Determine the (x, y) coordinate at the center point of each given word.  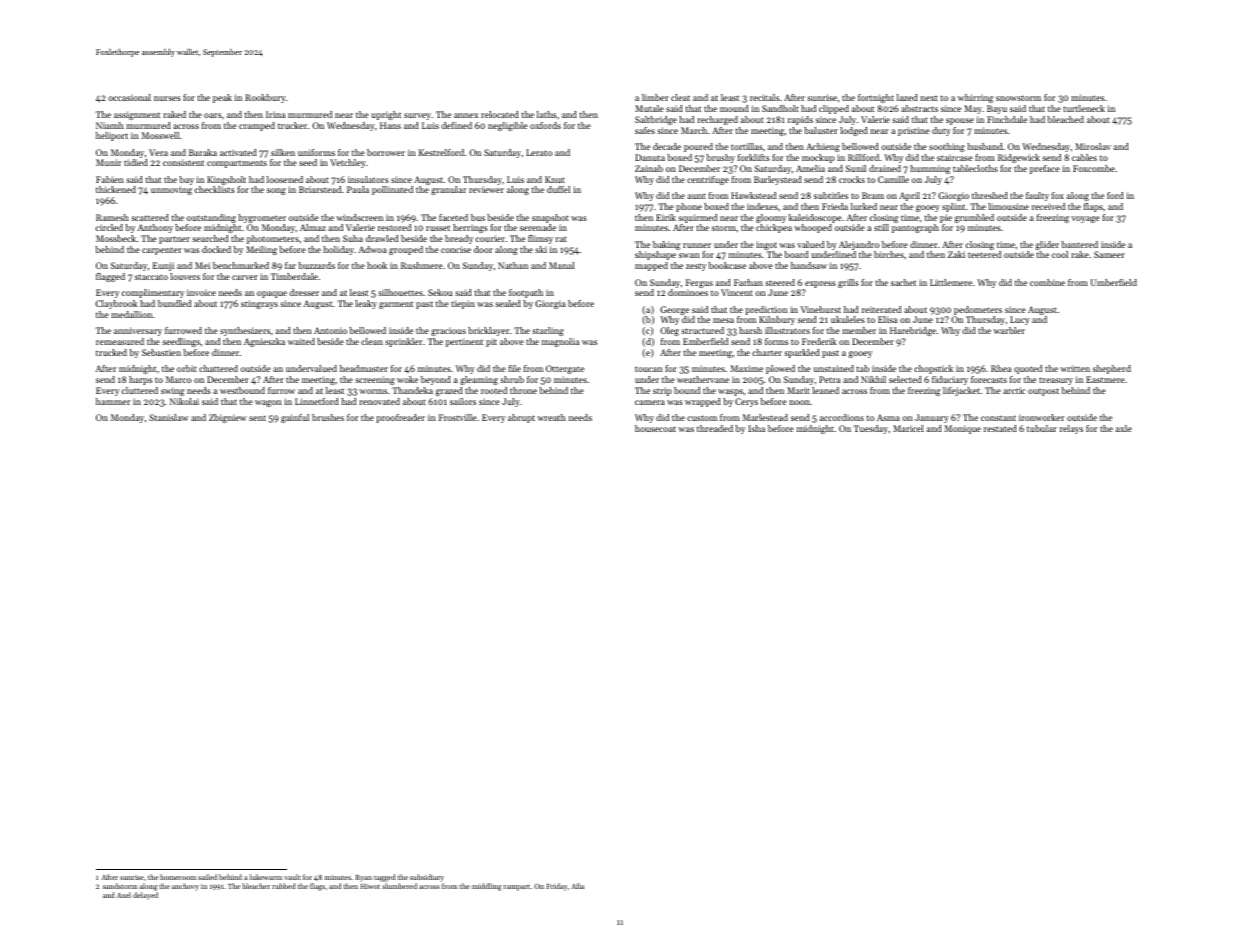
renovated (379, 401)
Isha (756, 428)
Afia (577, 886)
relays (1071, 429)
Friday (557, 887)
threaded (715, 428)
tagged (385, 878)
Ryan (364, 878)
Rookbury (265, 98)
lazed (907, 97)
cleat (680, 97)
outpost (1043, 392)
